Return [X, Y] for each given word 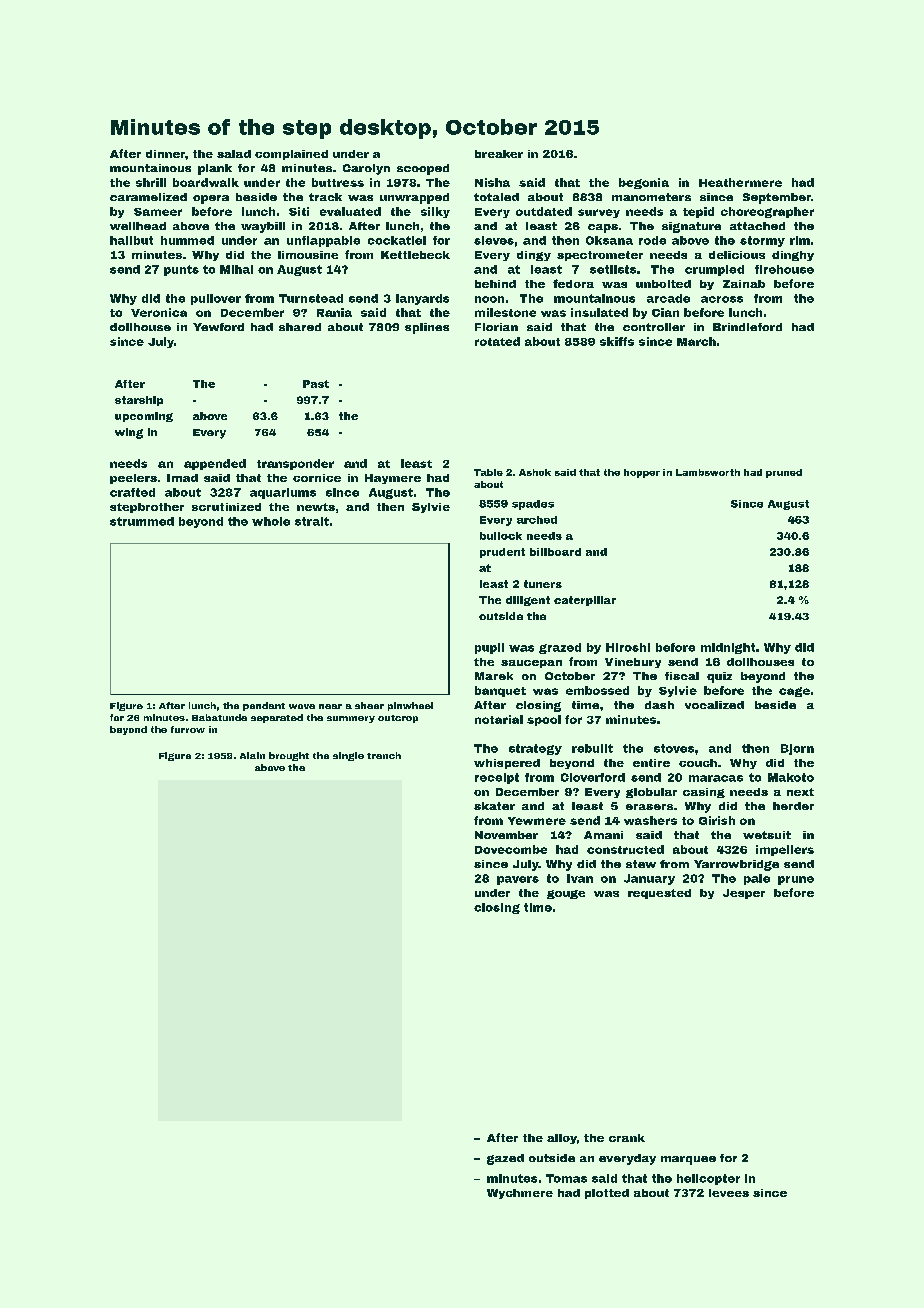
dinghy [793, 256]
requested [659, 894]
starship [139, 401]
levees [729, 1193]
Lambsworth [708, 472]
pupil [489, 648]
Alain [252, 755]
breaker [499, 154]
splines [427, 328]
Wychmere [520, 1194]
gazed [505, 1159]
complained [291, 155]
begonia [644, 183]
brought [289, 756]
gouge [566, 894]
